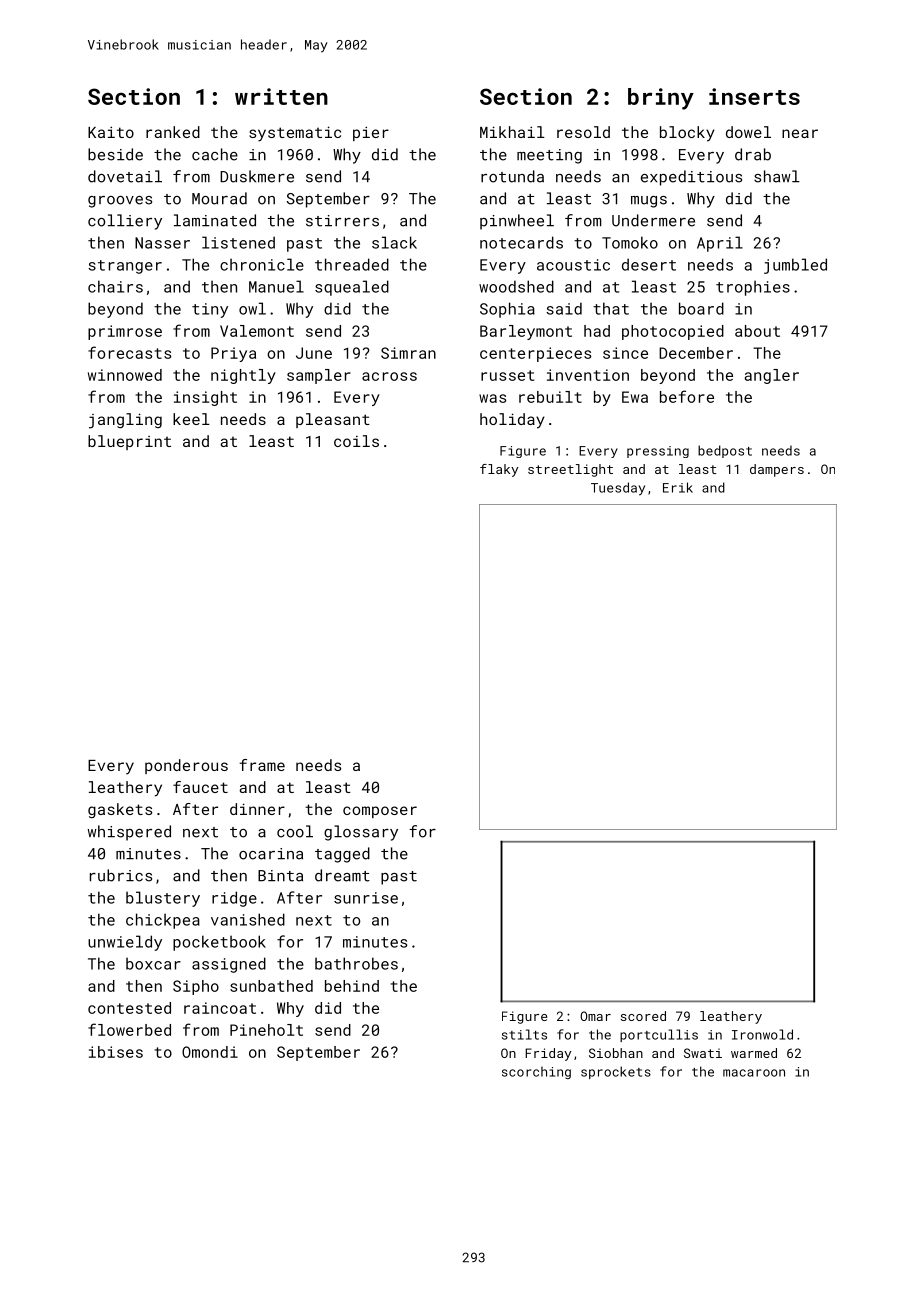 The height and width of the page is (1314, 924). What do you see at coordinates (262, 765) in the page?
I see `frame` at bounding box center [262, 765].
